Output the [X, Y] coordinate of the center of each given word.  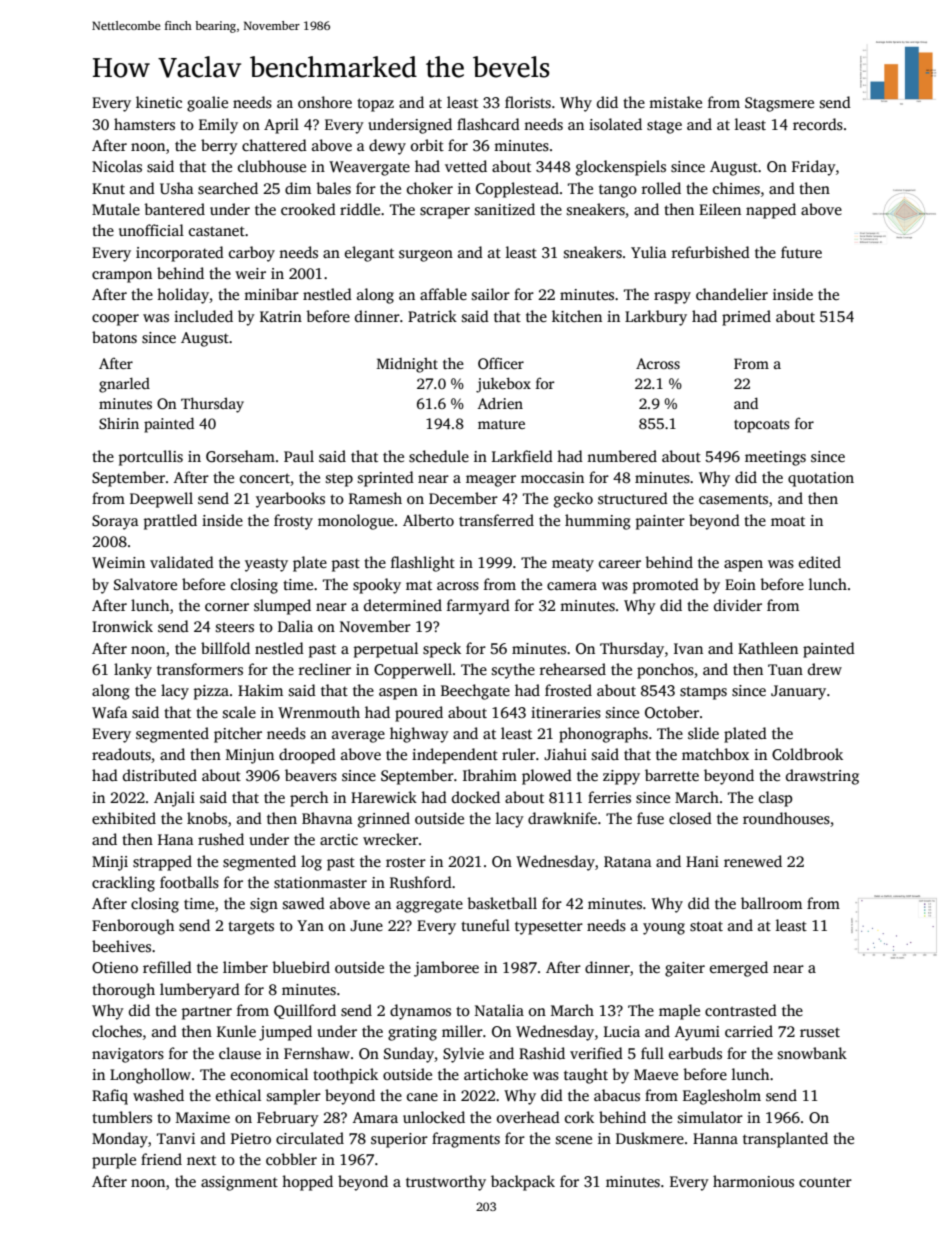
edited [820, 562]
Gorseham [240, 456]
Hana [176, 839]
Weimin [118, 562]
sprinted [386, 479]
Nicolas [117, 166]
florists [528, 102]
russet [820, 1032]
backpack [523, 1183]
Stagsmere [779, 104]
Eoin [740, 584]
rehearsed [573, 669]
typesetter [549, 928]
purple [114, 1161]
